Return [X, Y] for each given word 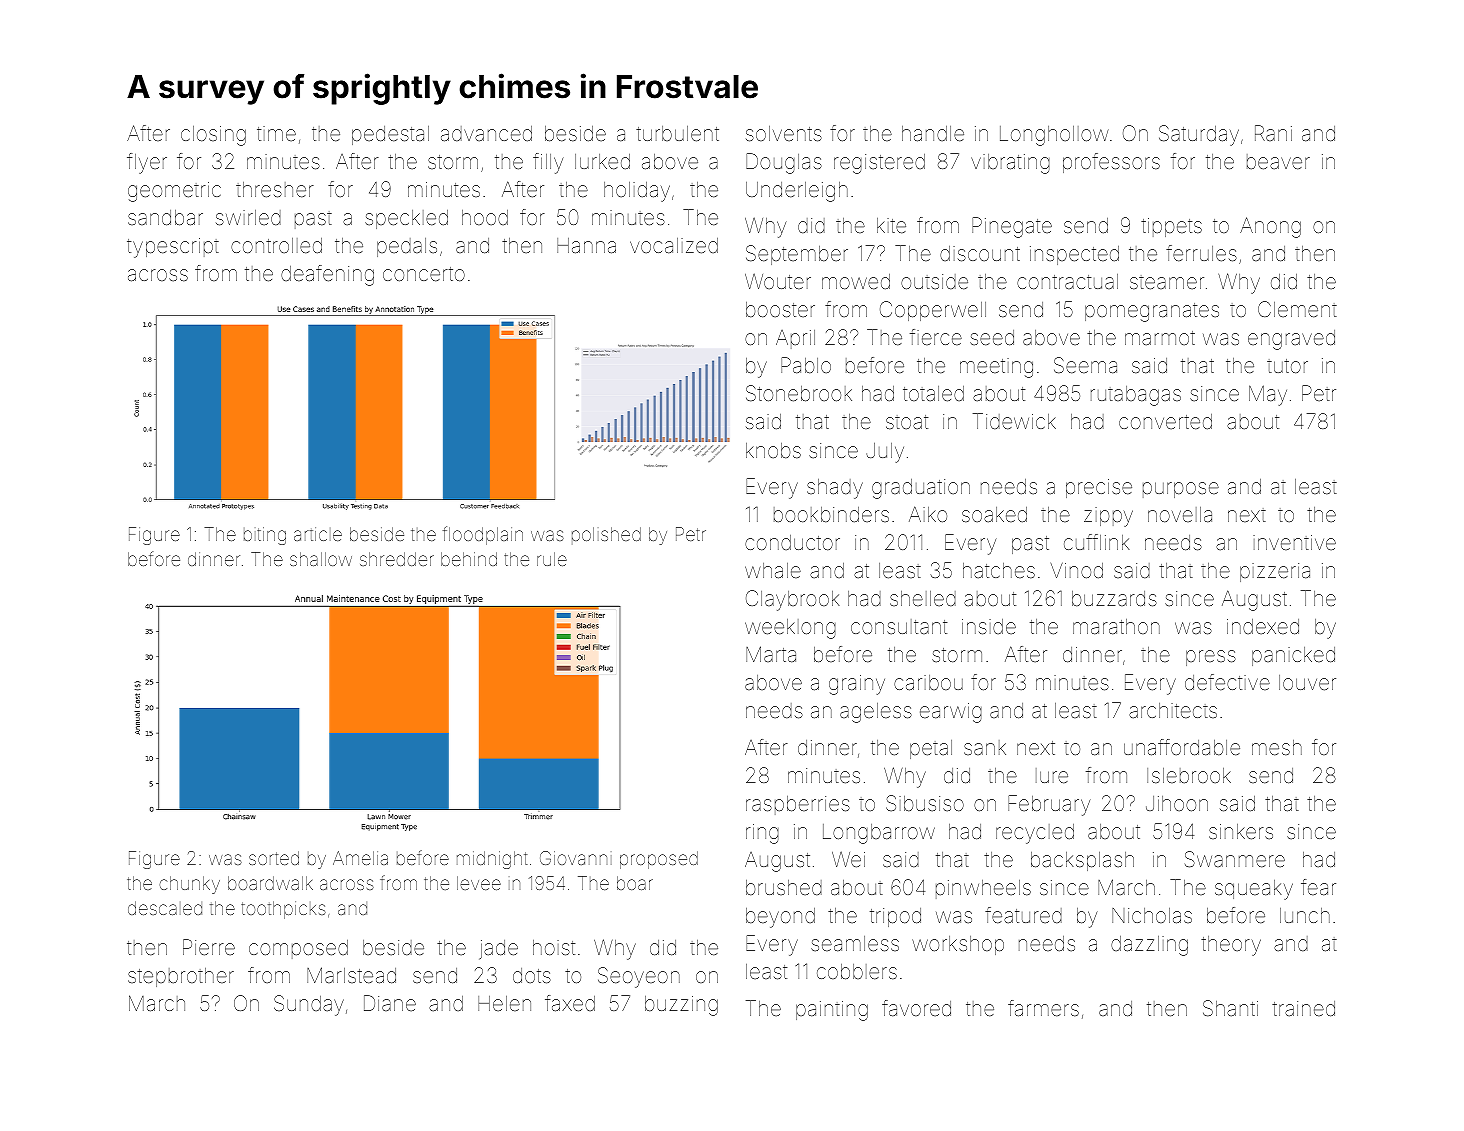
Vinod [1077, 570]
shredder [397, 559]
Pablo [806, 365]
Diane [390, 1003]
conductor [792, 542]
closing [213, 136]
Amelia [360, 858]
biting [265, 536]
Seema [1085, 365]
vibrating [1010, 164]
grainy [857, 685]
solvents [784, 133]
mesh [1277, 747]
